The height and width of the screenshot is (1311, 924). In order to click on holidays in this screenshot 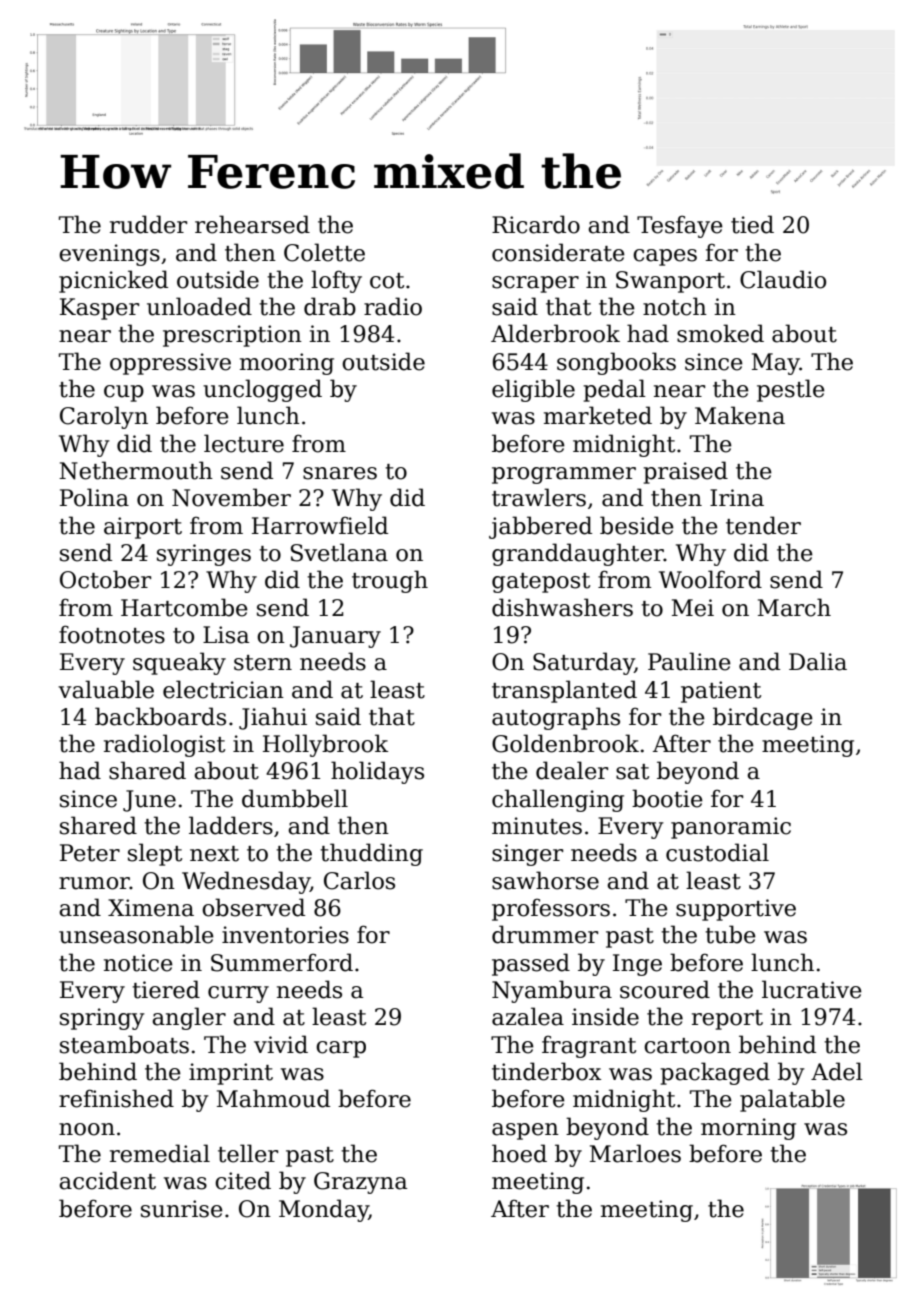, I will do `click(377, 772)`.
